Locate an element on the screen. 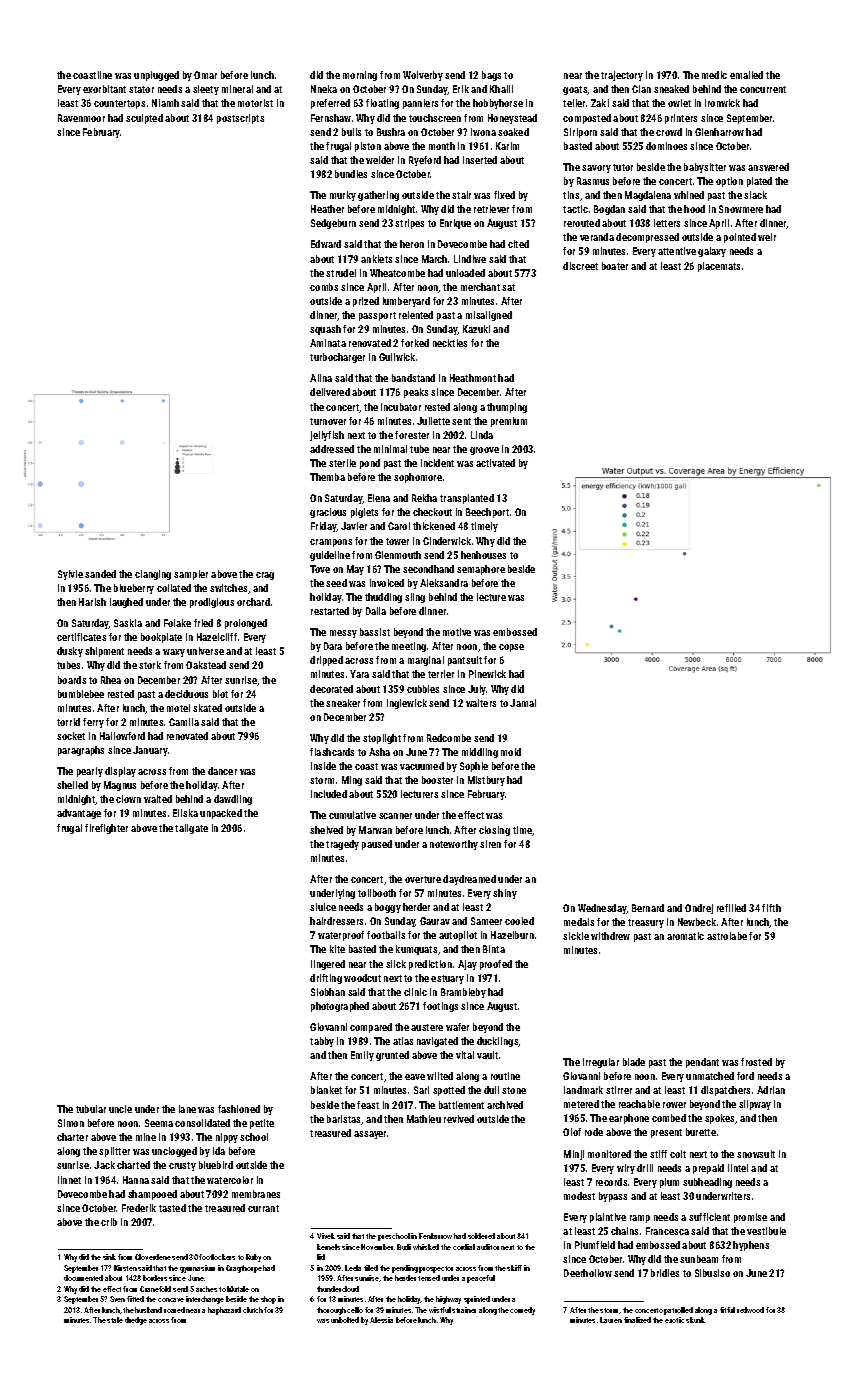  soaked is located at coordinates (513, 132).
